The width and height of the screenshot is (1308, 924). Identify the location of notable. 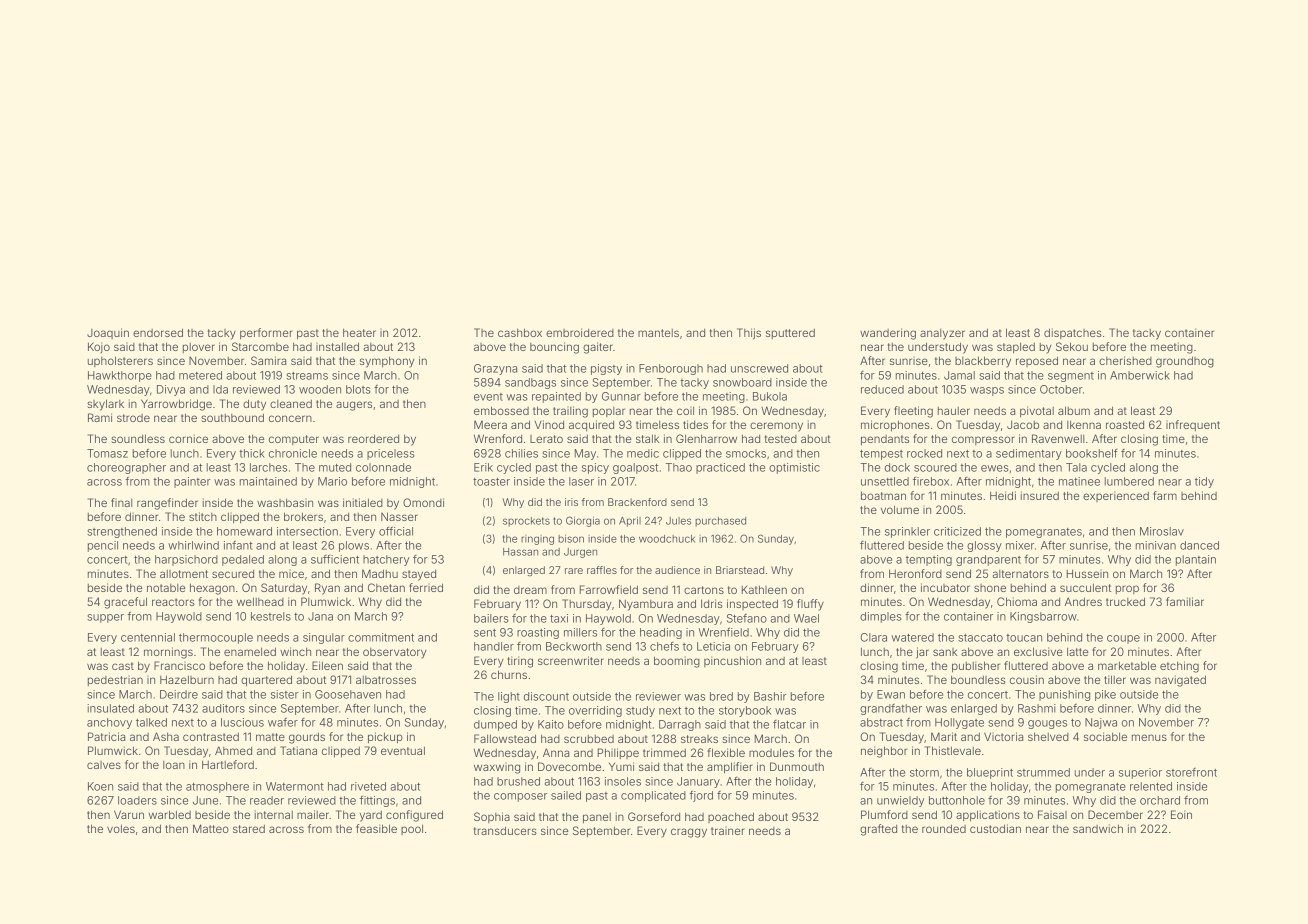
(166, 588).
